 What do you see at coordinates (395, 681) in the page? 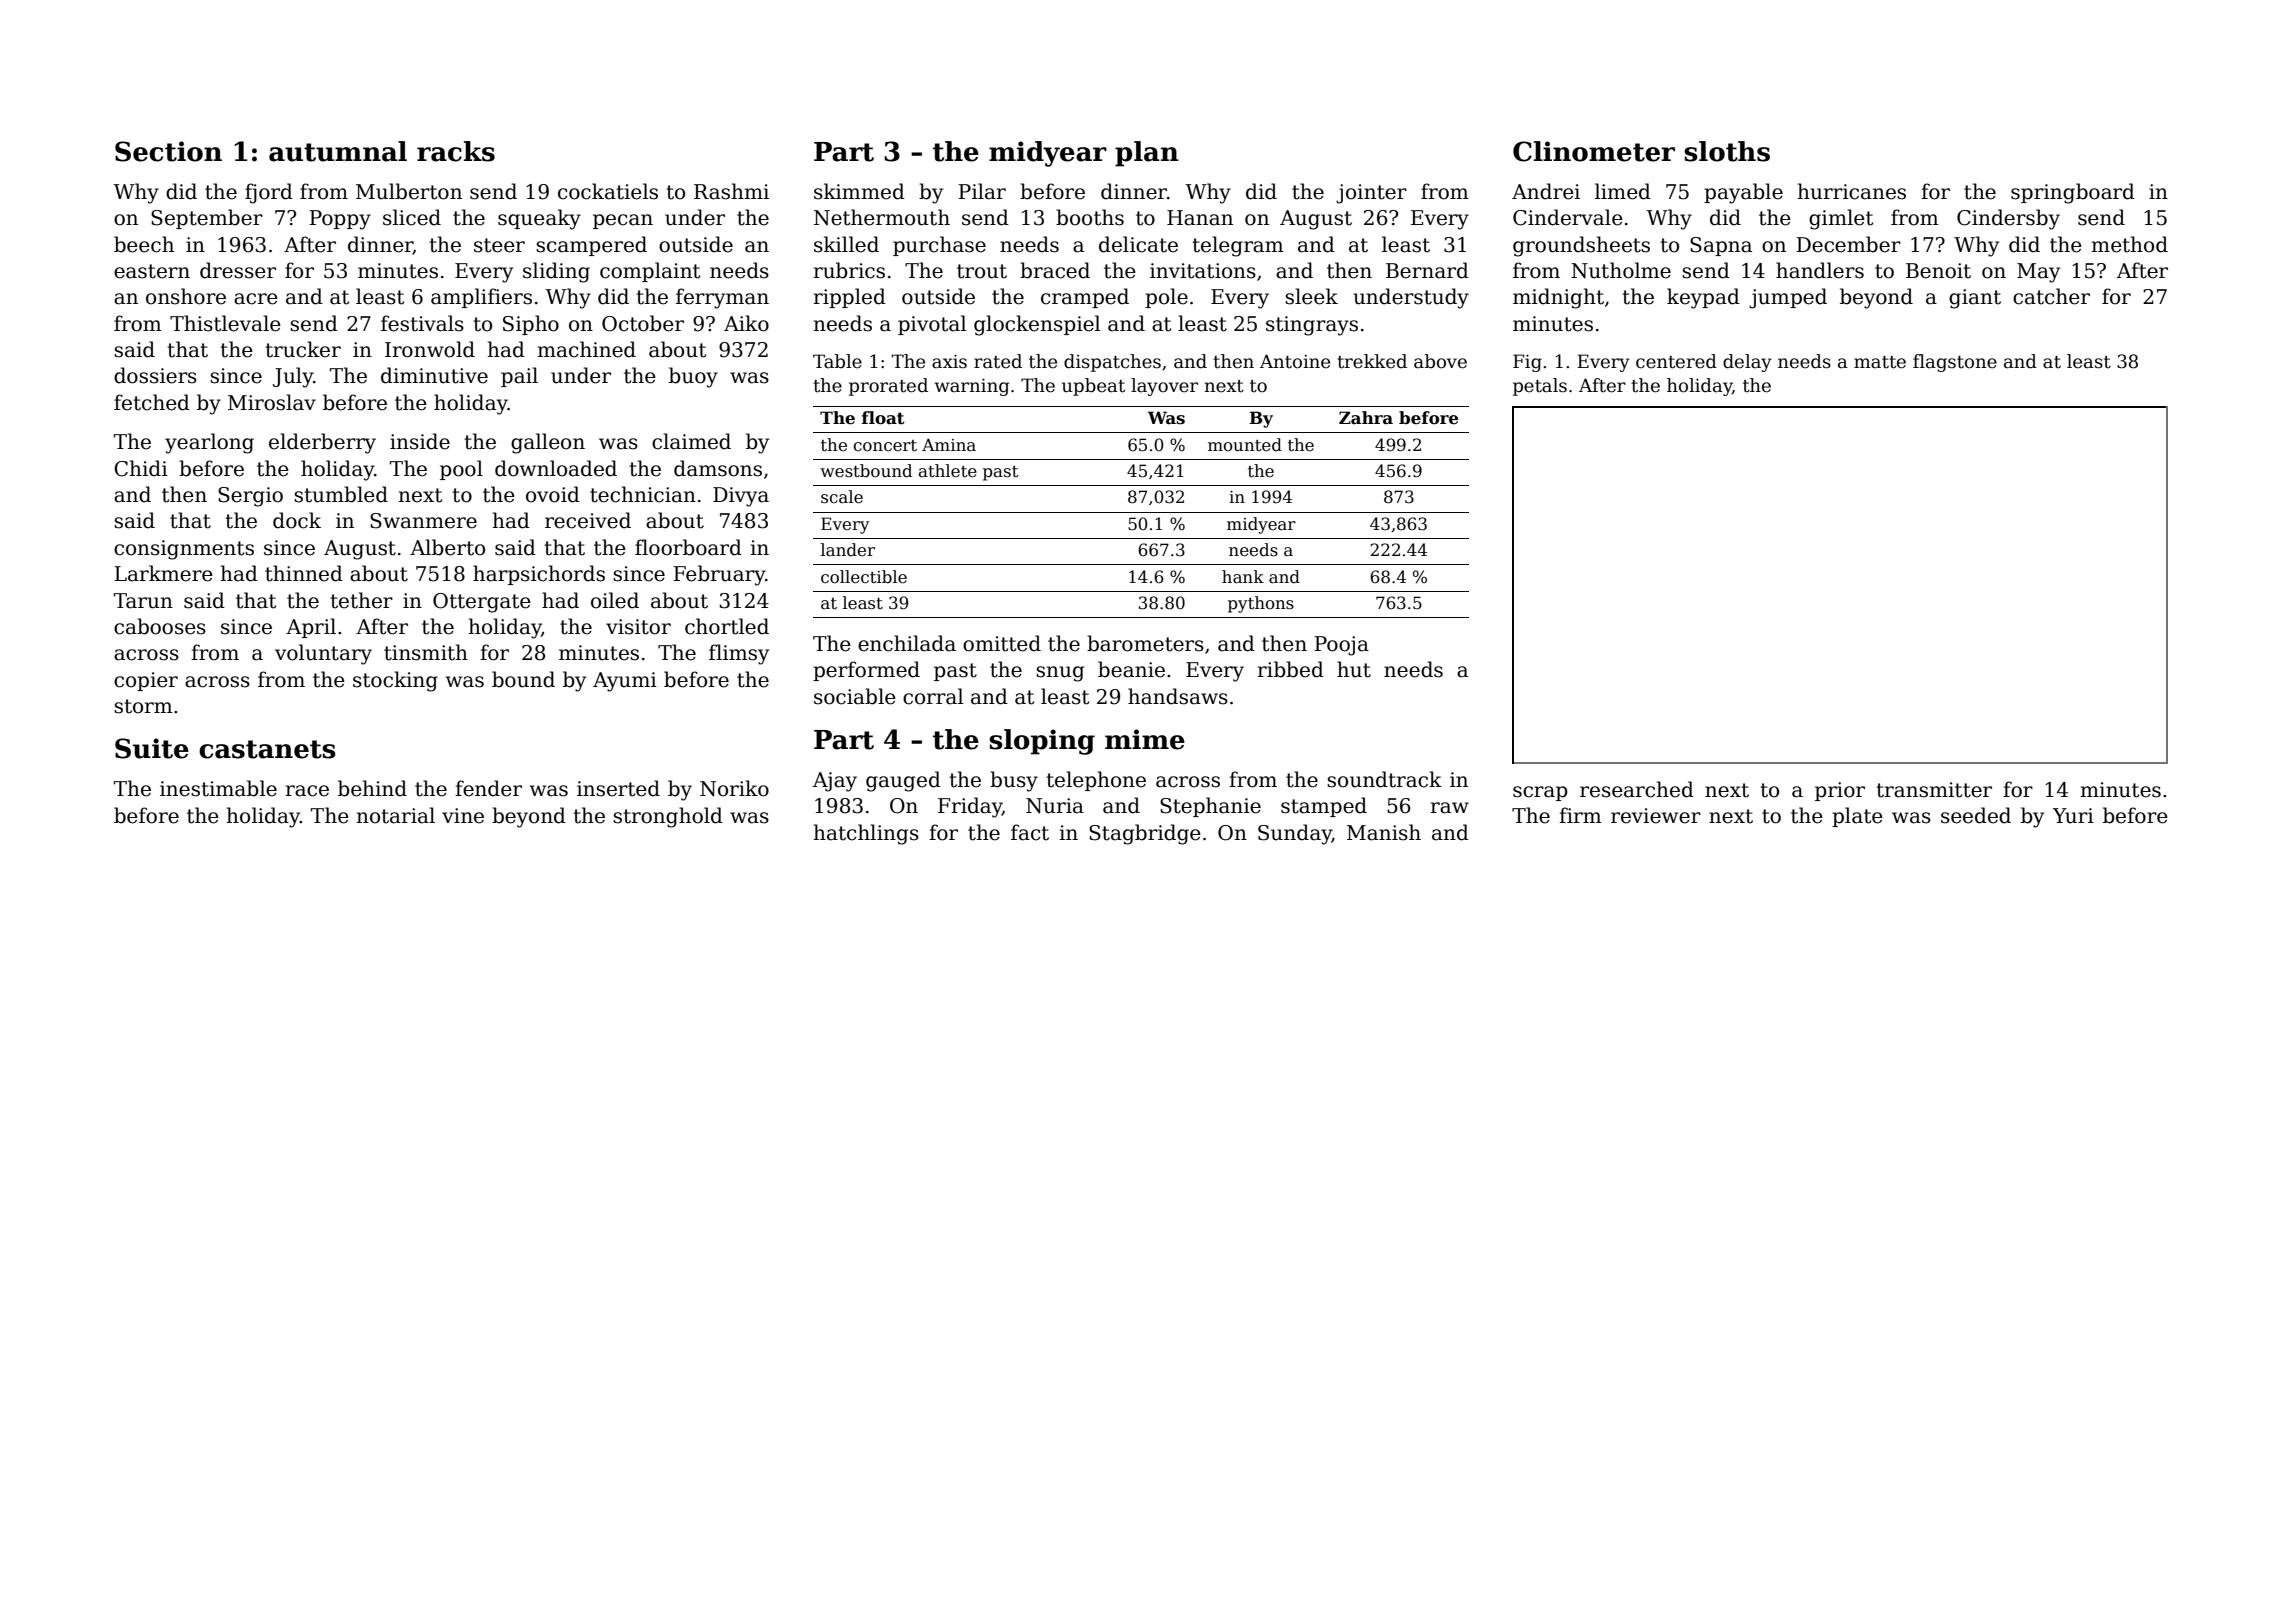
I see `stocking` at bounding box center [395, 681].
